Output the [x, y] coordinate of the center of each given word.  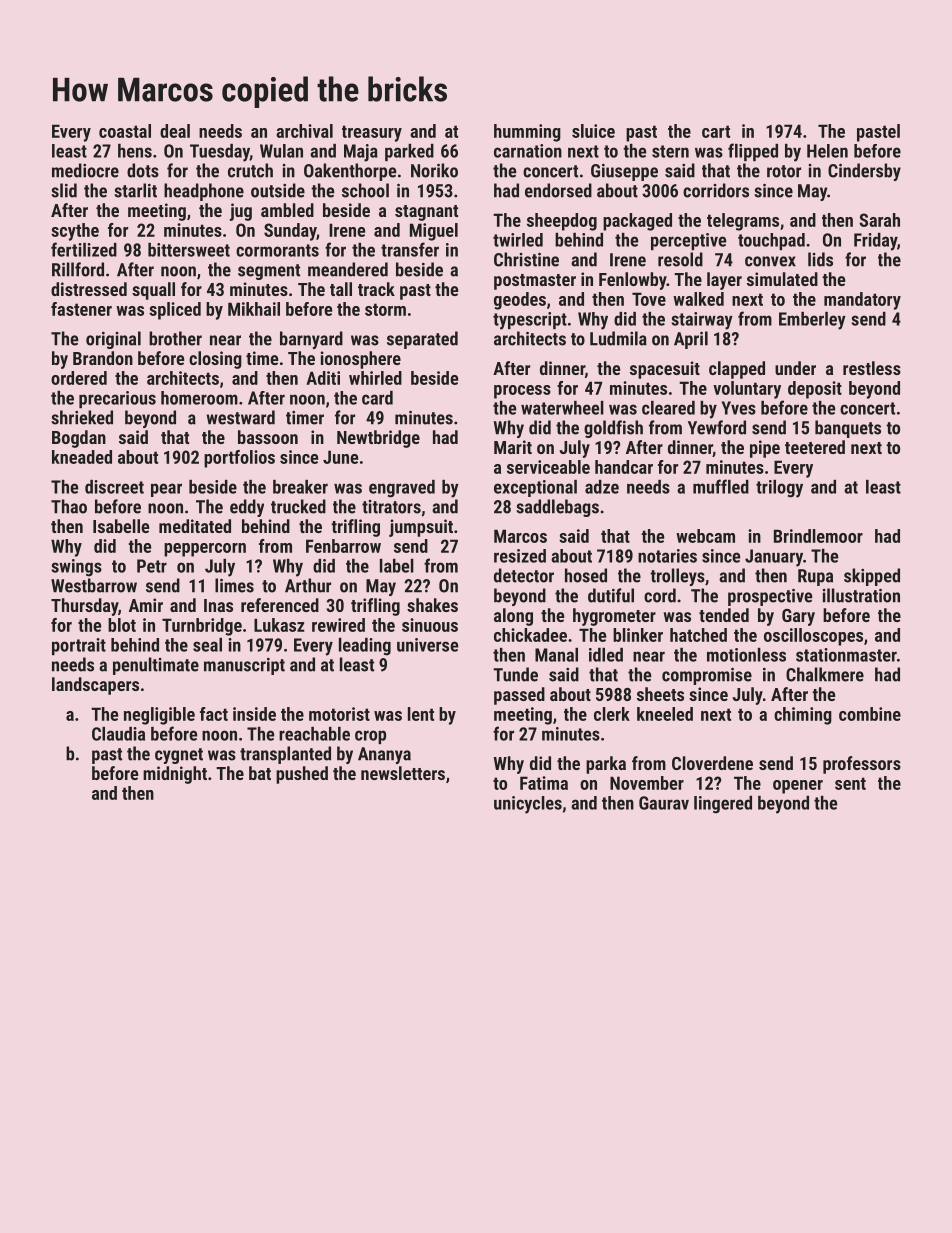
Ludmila [618, 338]
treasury [372, 133]
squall [153, 291]
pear [166, 490]
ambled [287, 210]
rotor [784, 171]
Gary [798, 617]
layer [724, 281]
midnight [175, 775]
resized [520, 556]
